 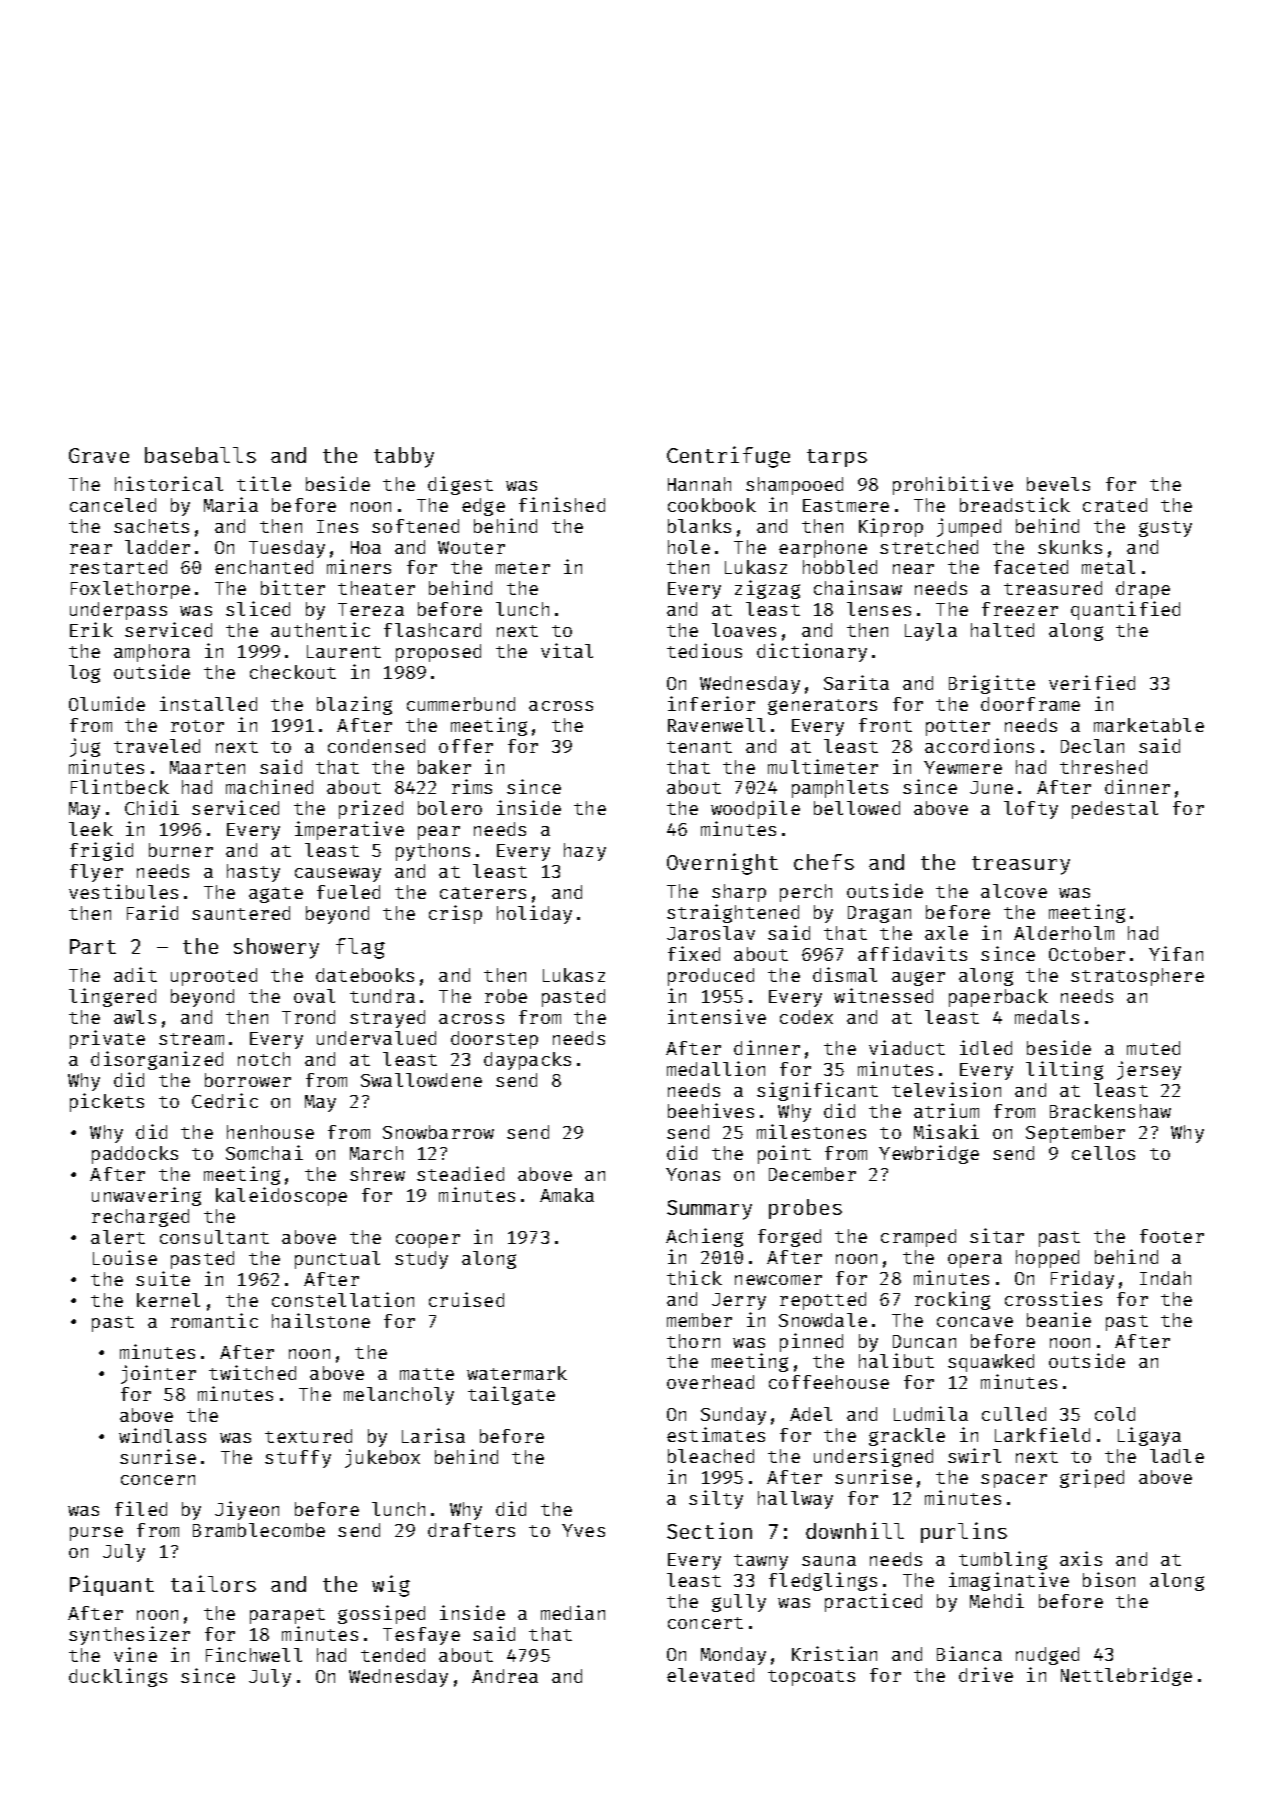 I want to click on tabby, so click(x=404, y=457).
